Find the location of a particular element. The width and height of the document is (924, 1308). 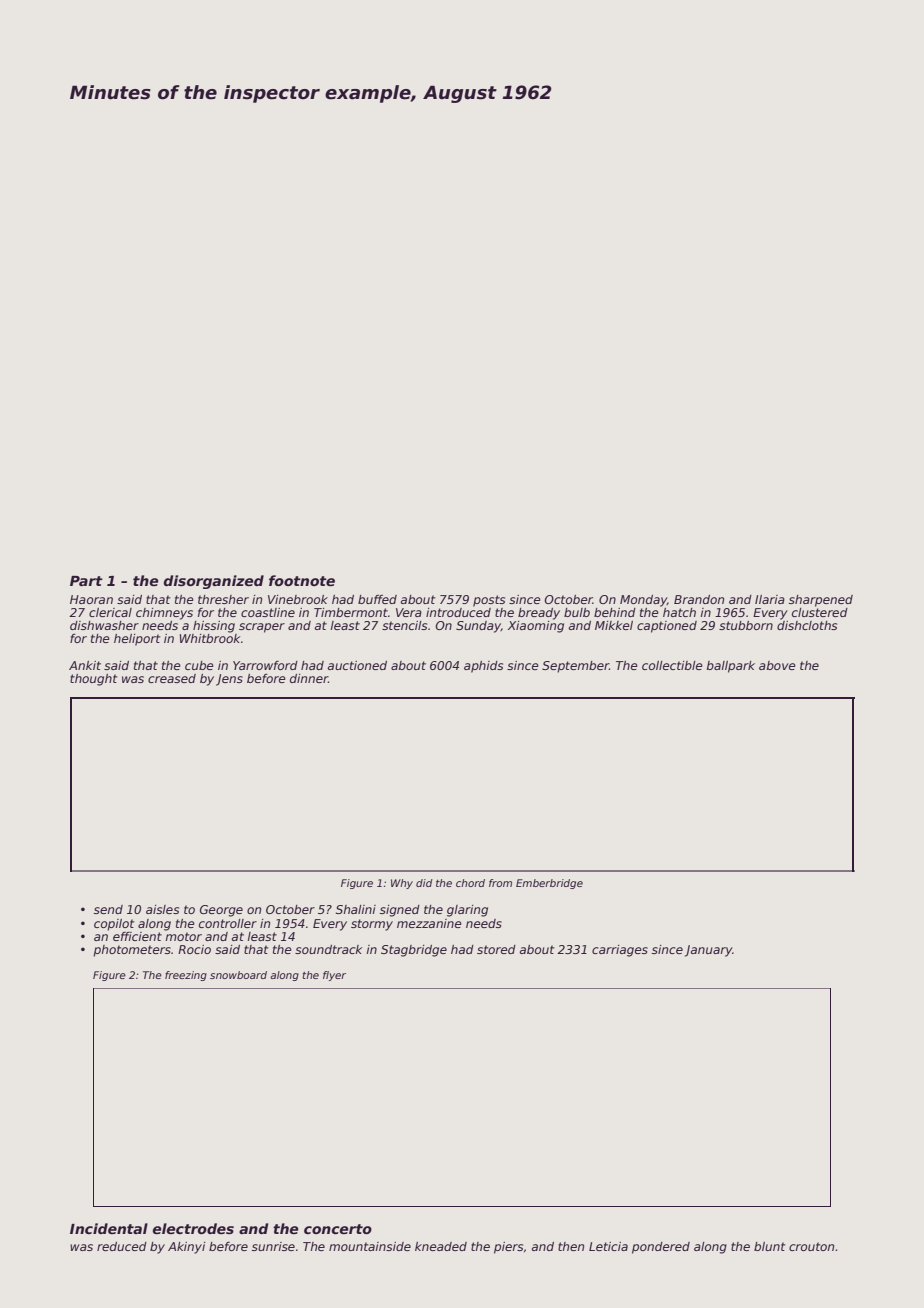

flyer is located at coordinates (334, 976).
